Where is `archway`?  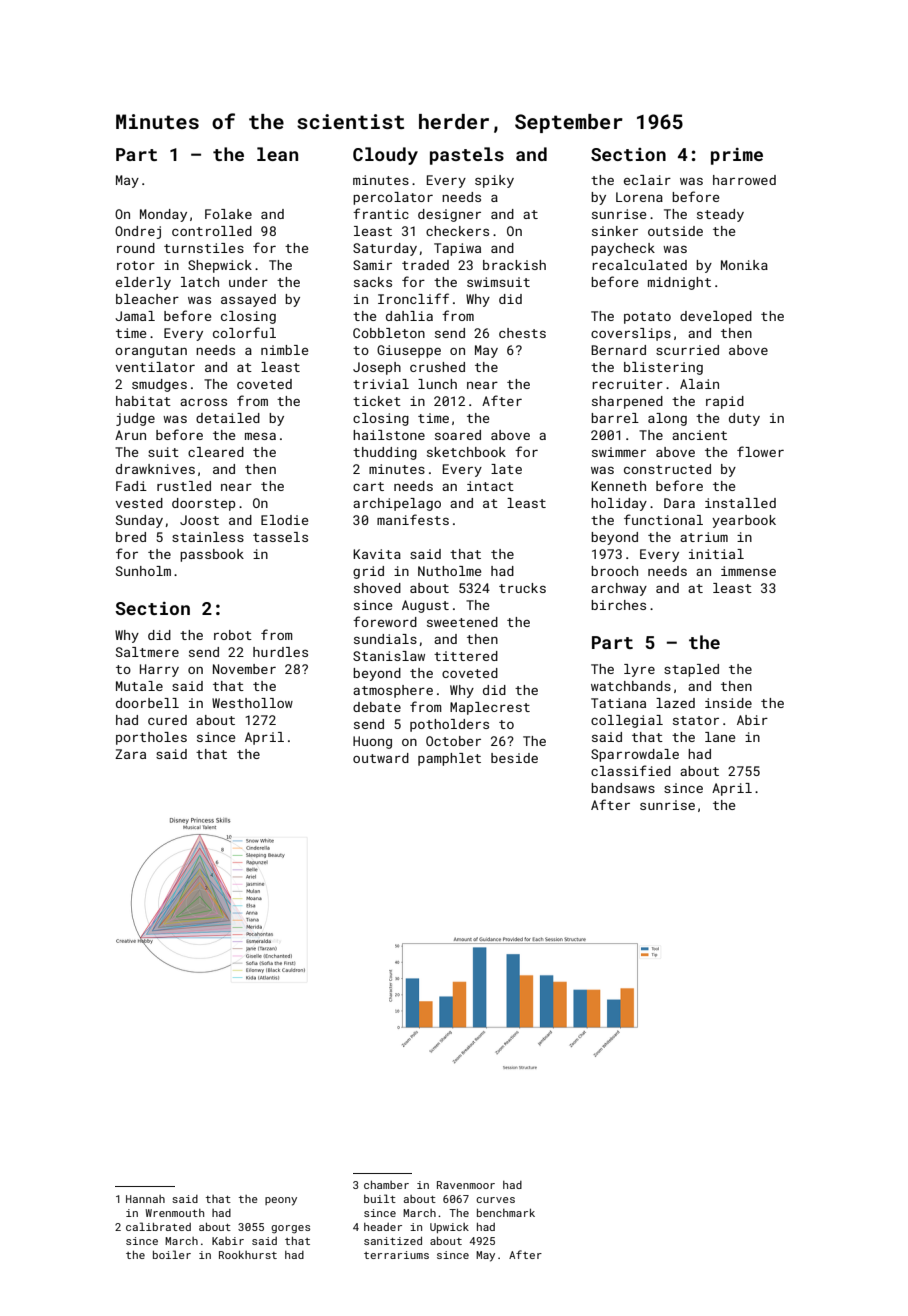 archway is located at coordinates (619, 589).
